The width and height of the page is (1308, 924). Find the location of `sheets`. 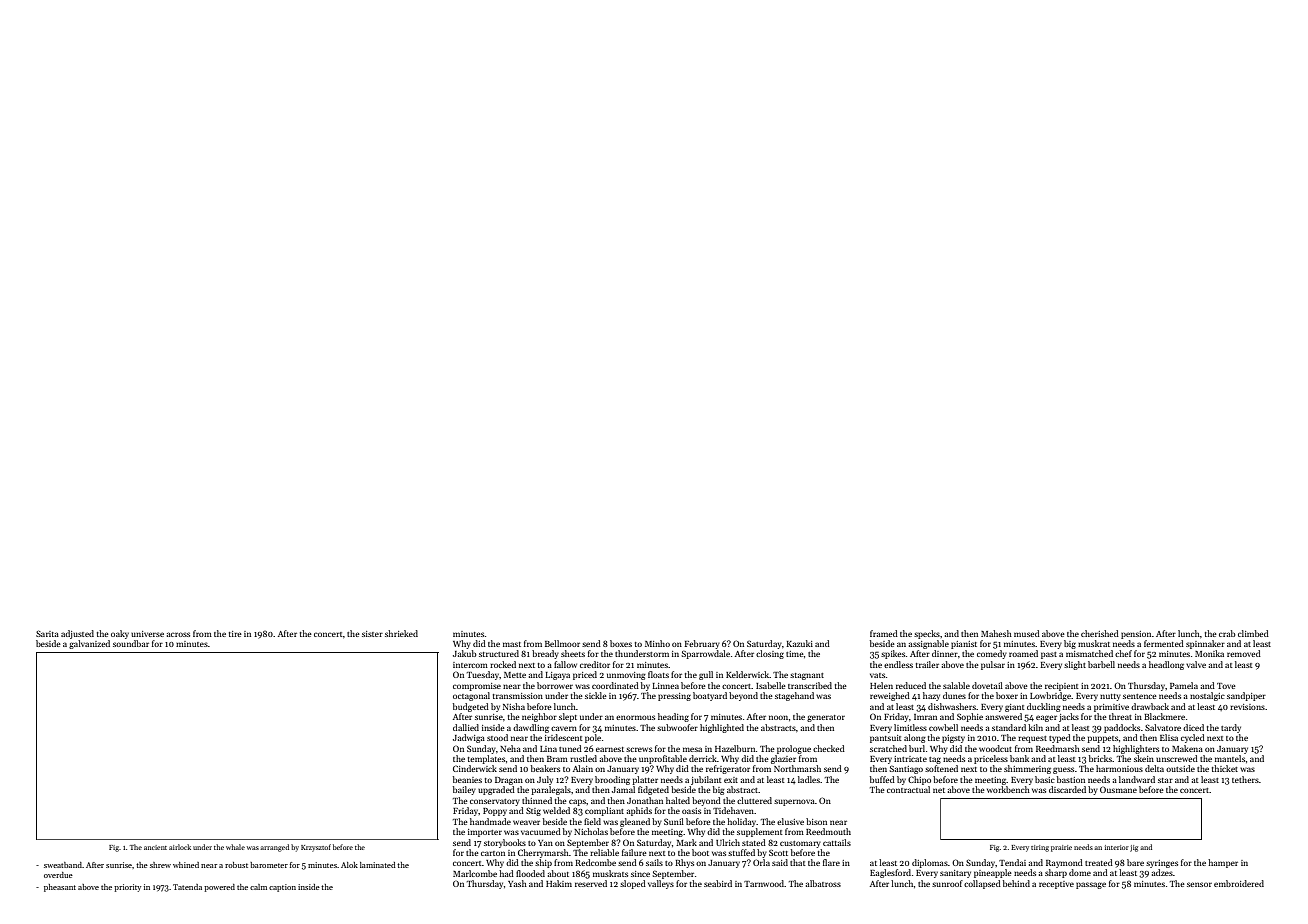

sheets is located at coordinates (573, 653).
